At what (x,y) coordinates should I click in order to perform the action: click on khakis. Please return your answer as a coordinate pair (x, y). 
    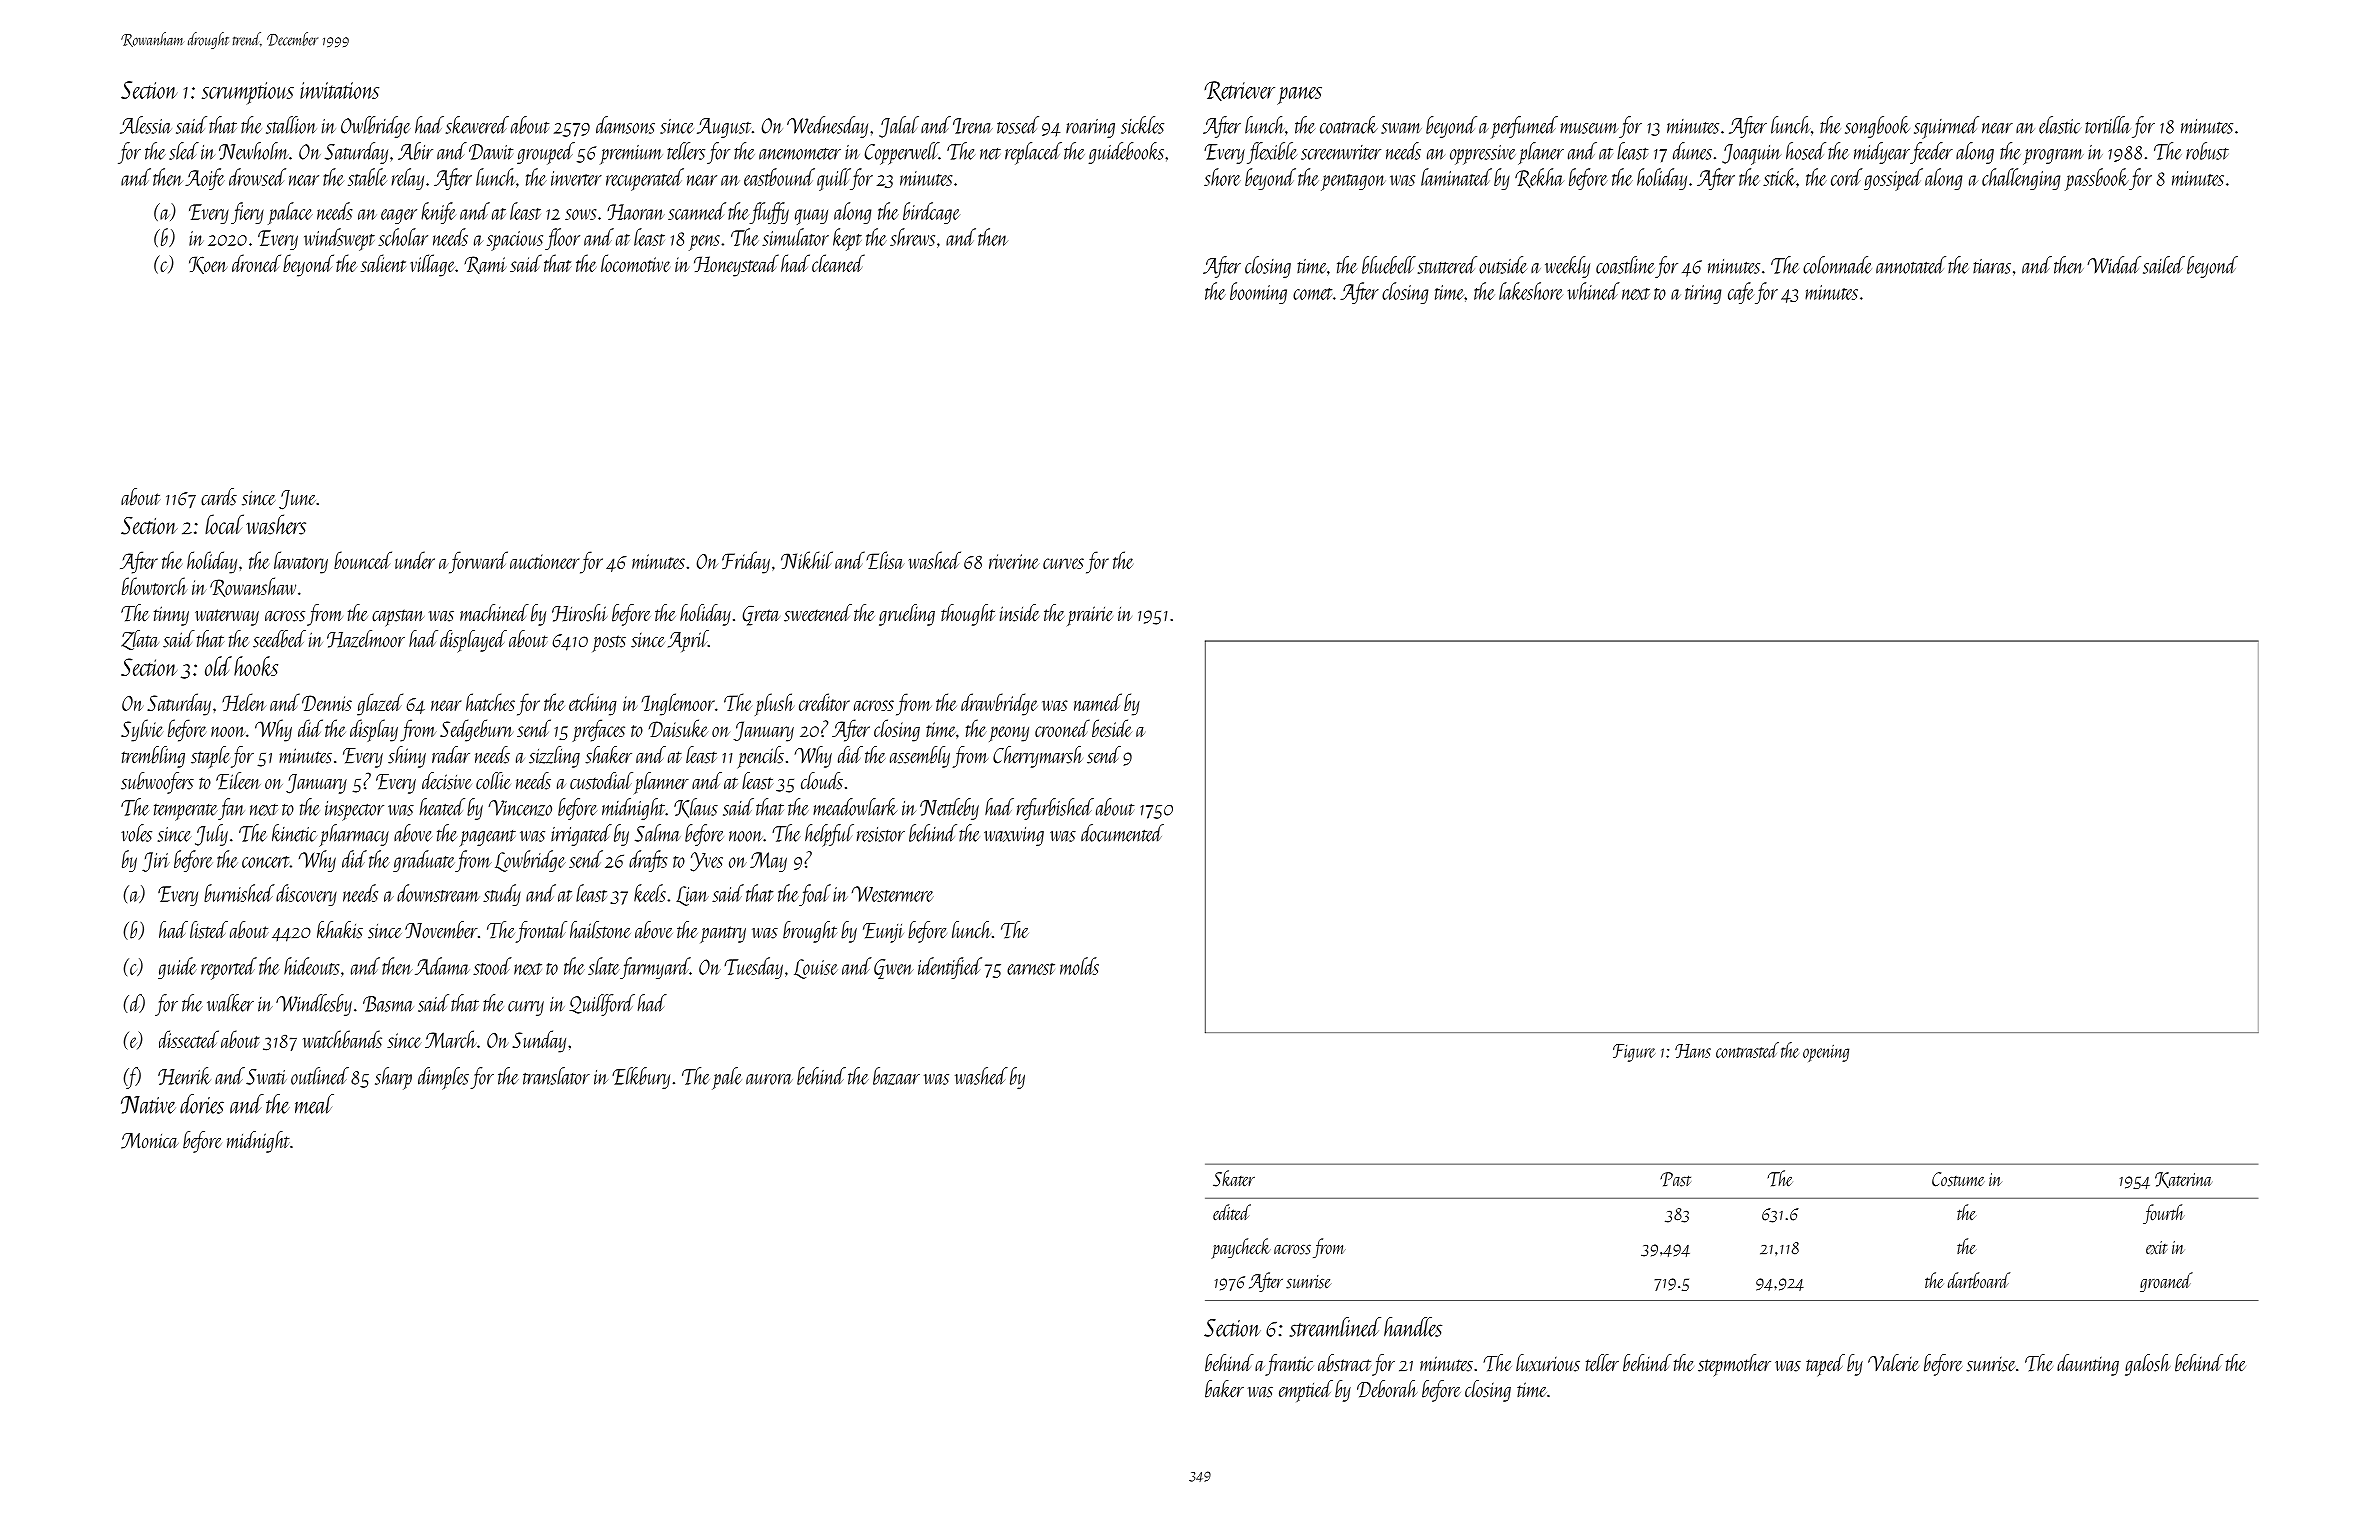
    Looking at the image, I should click on (340, 930).
